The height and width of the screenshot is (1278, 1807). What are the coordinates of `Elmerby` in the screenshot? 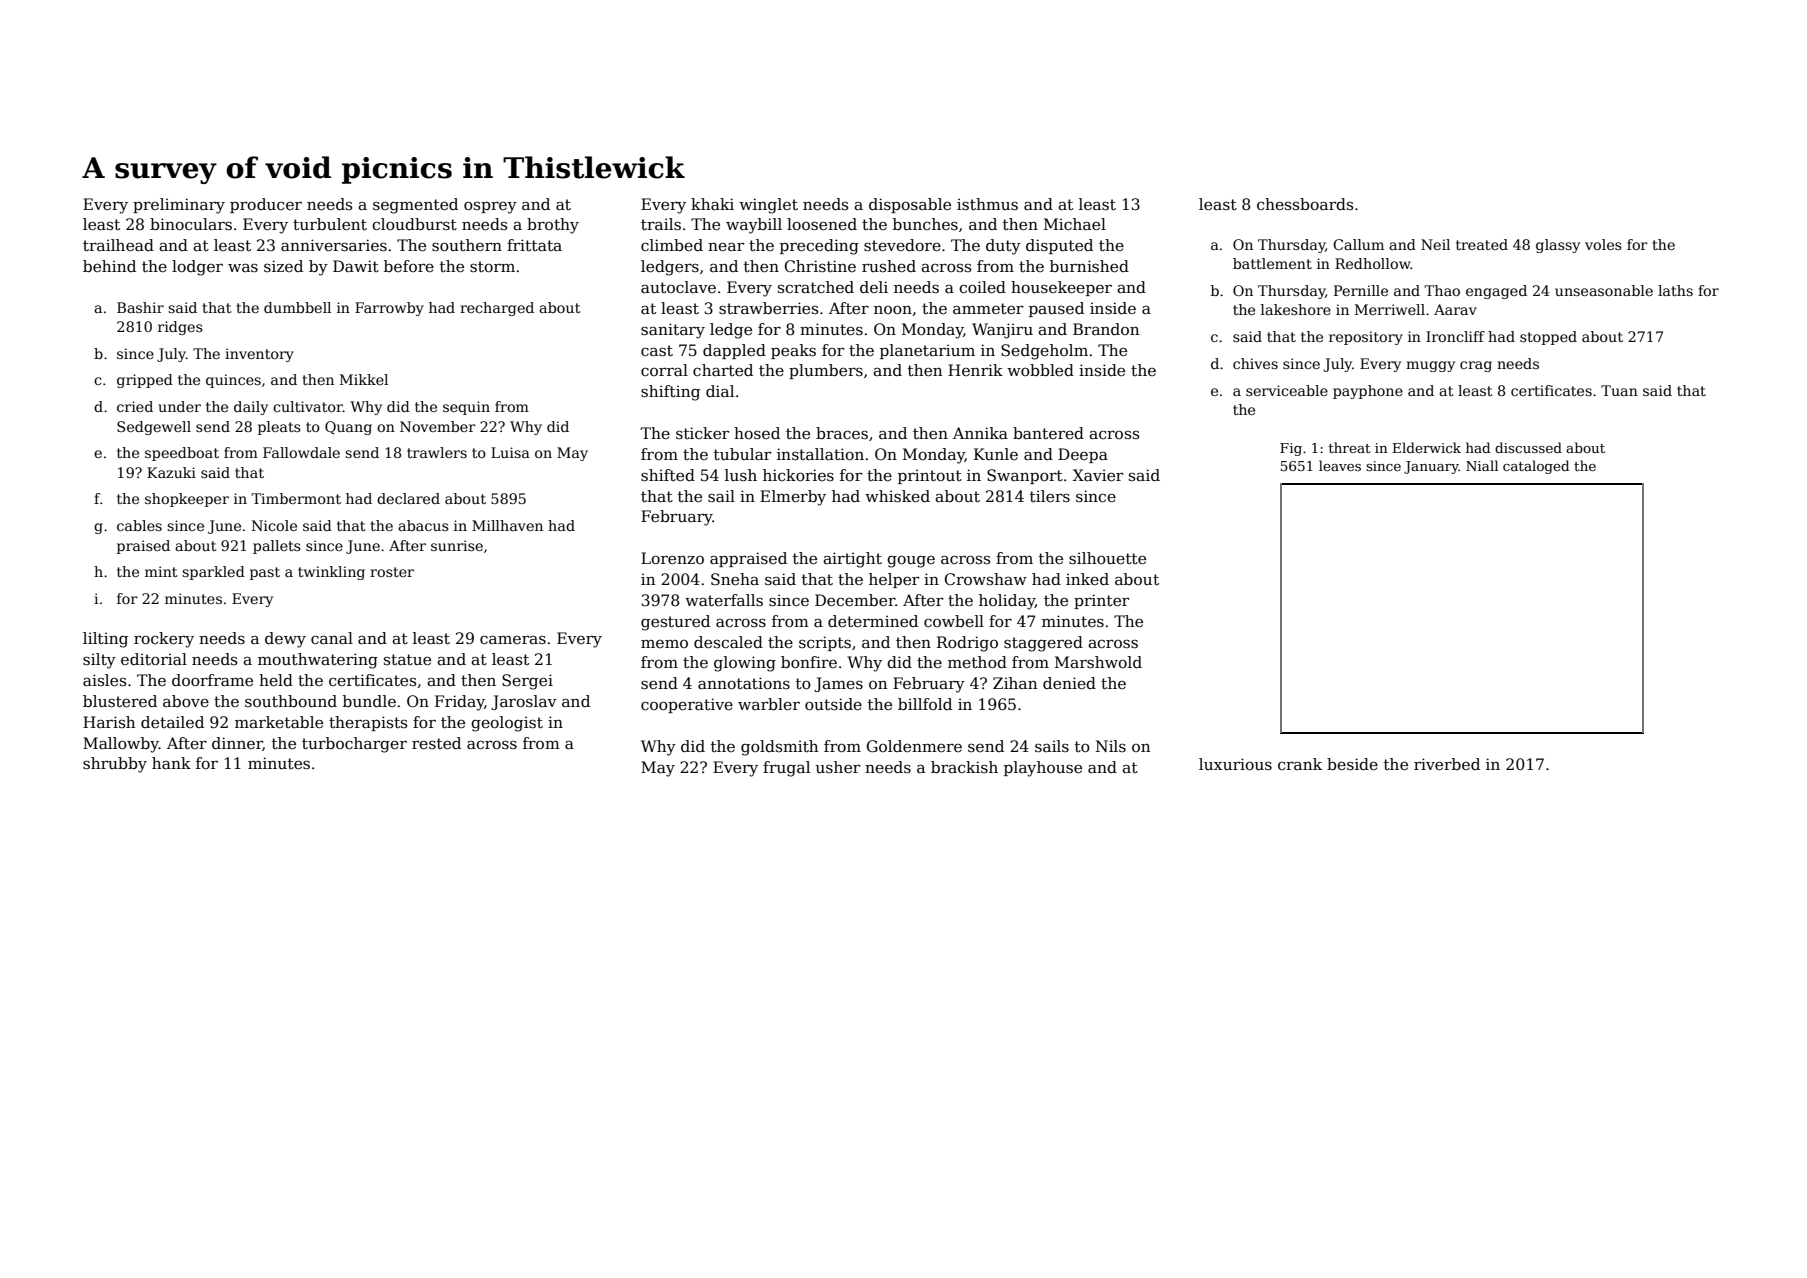 It's located at (793, 498).
